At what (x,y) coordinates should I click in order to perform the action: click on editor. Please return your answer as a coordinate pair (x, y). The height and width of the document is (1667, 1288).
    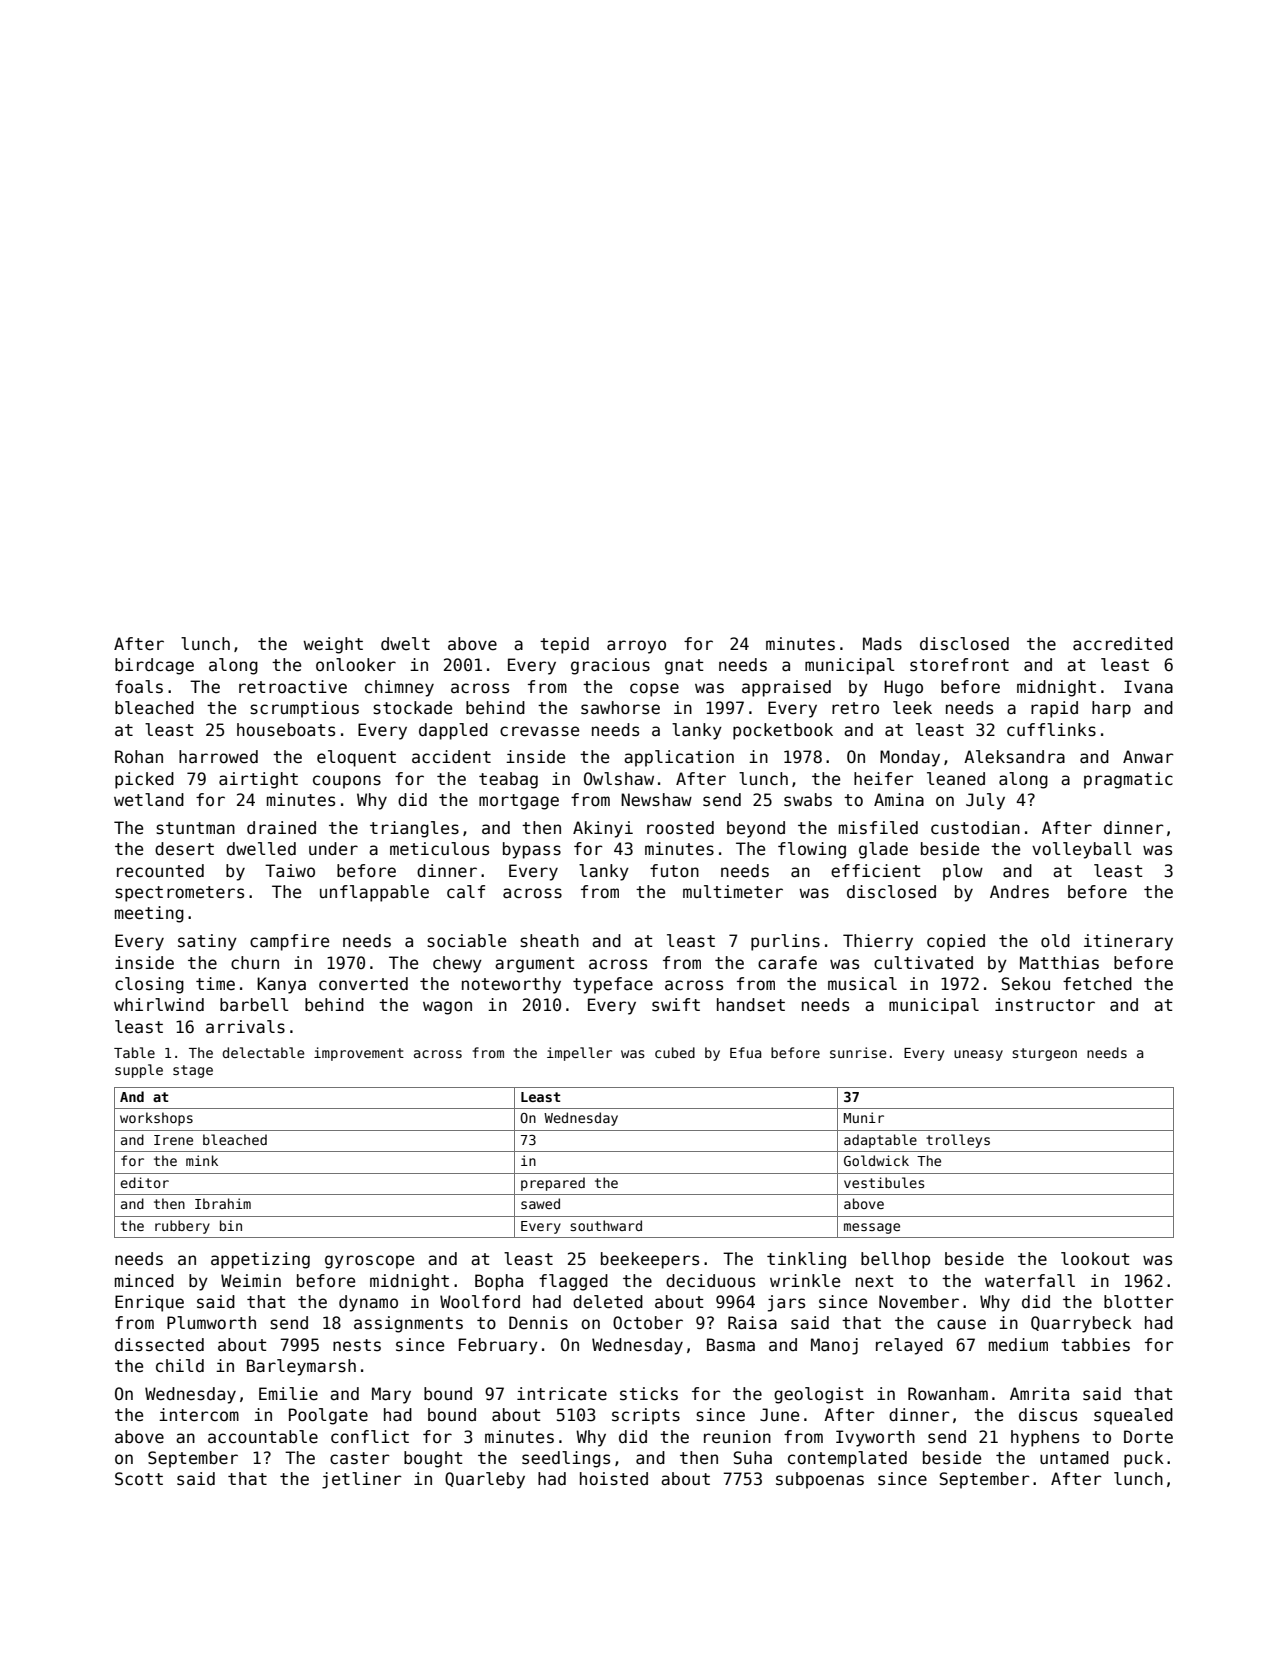
    Looking at the image, I should click on (144, 1182).
